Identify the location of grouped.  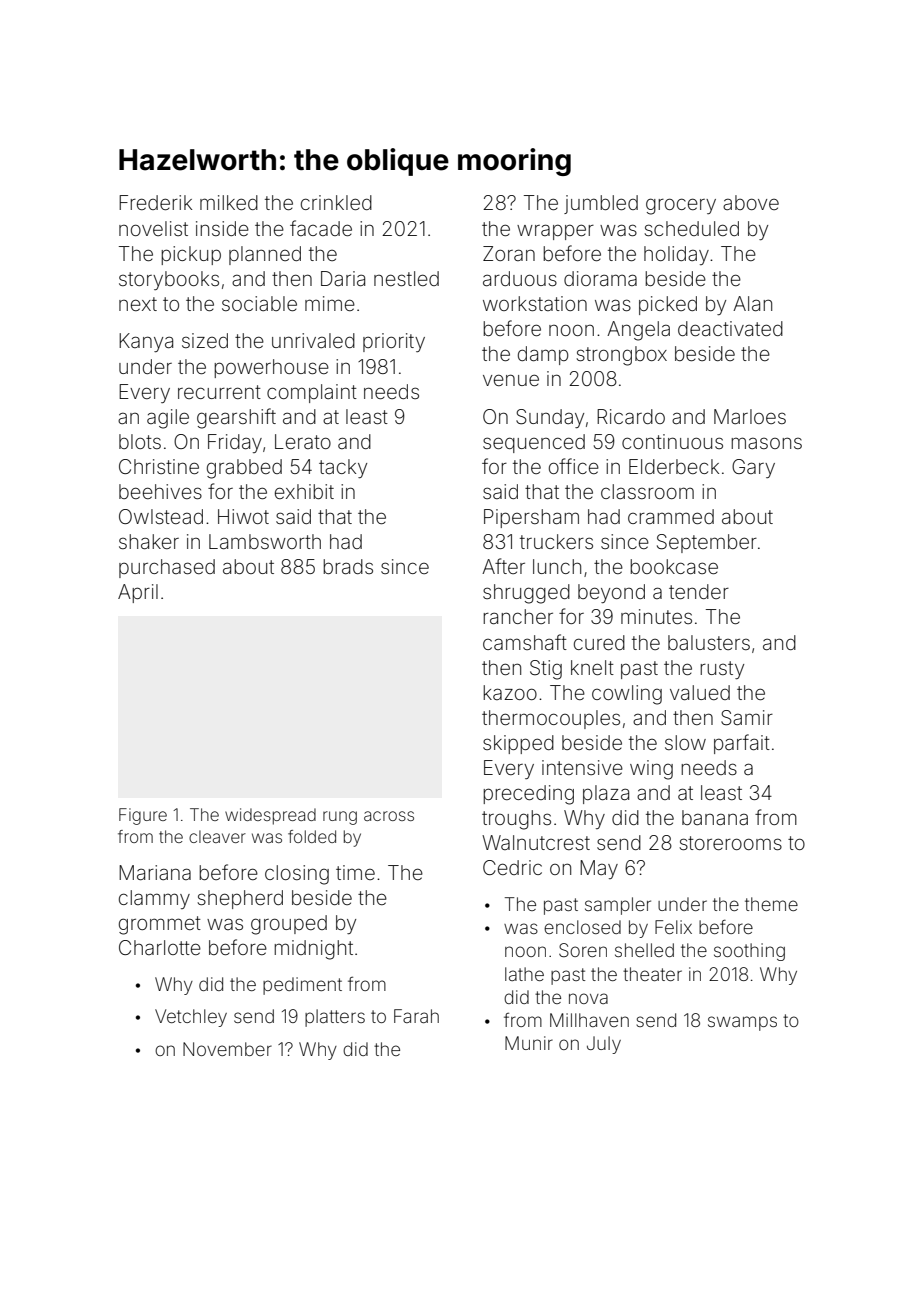
(289, 925).
